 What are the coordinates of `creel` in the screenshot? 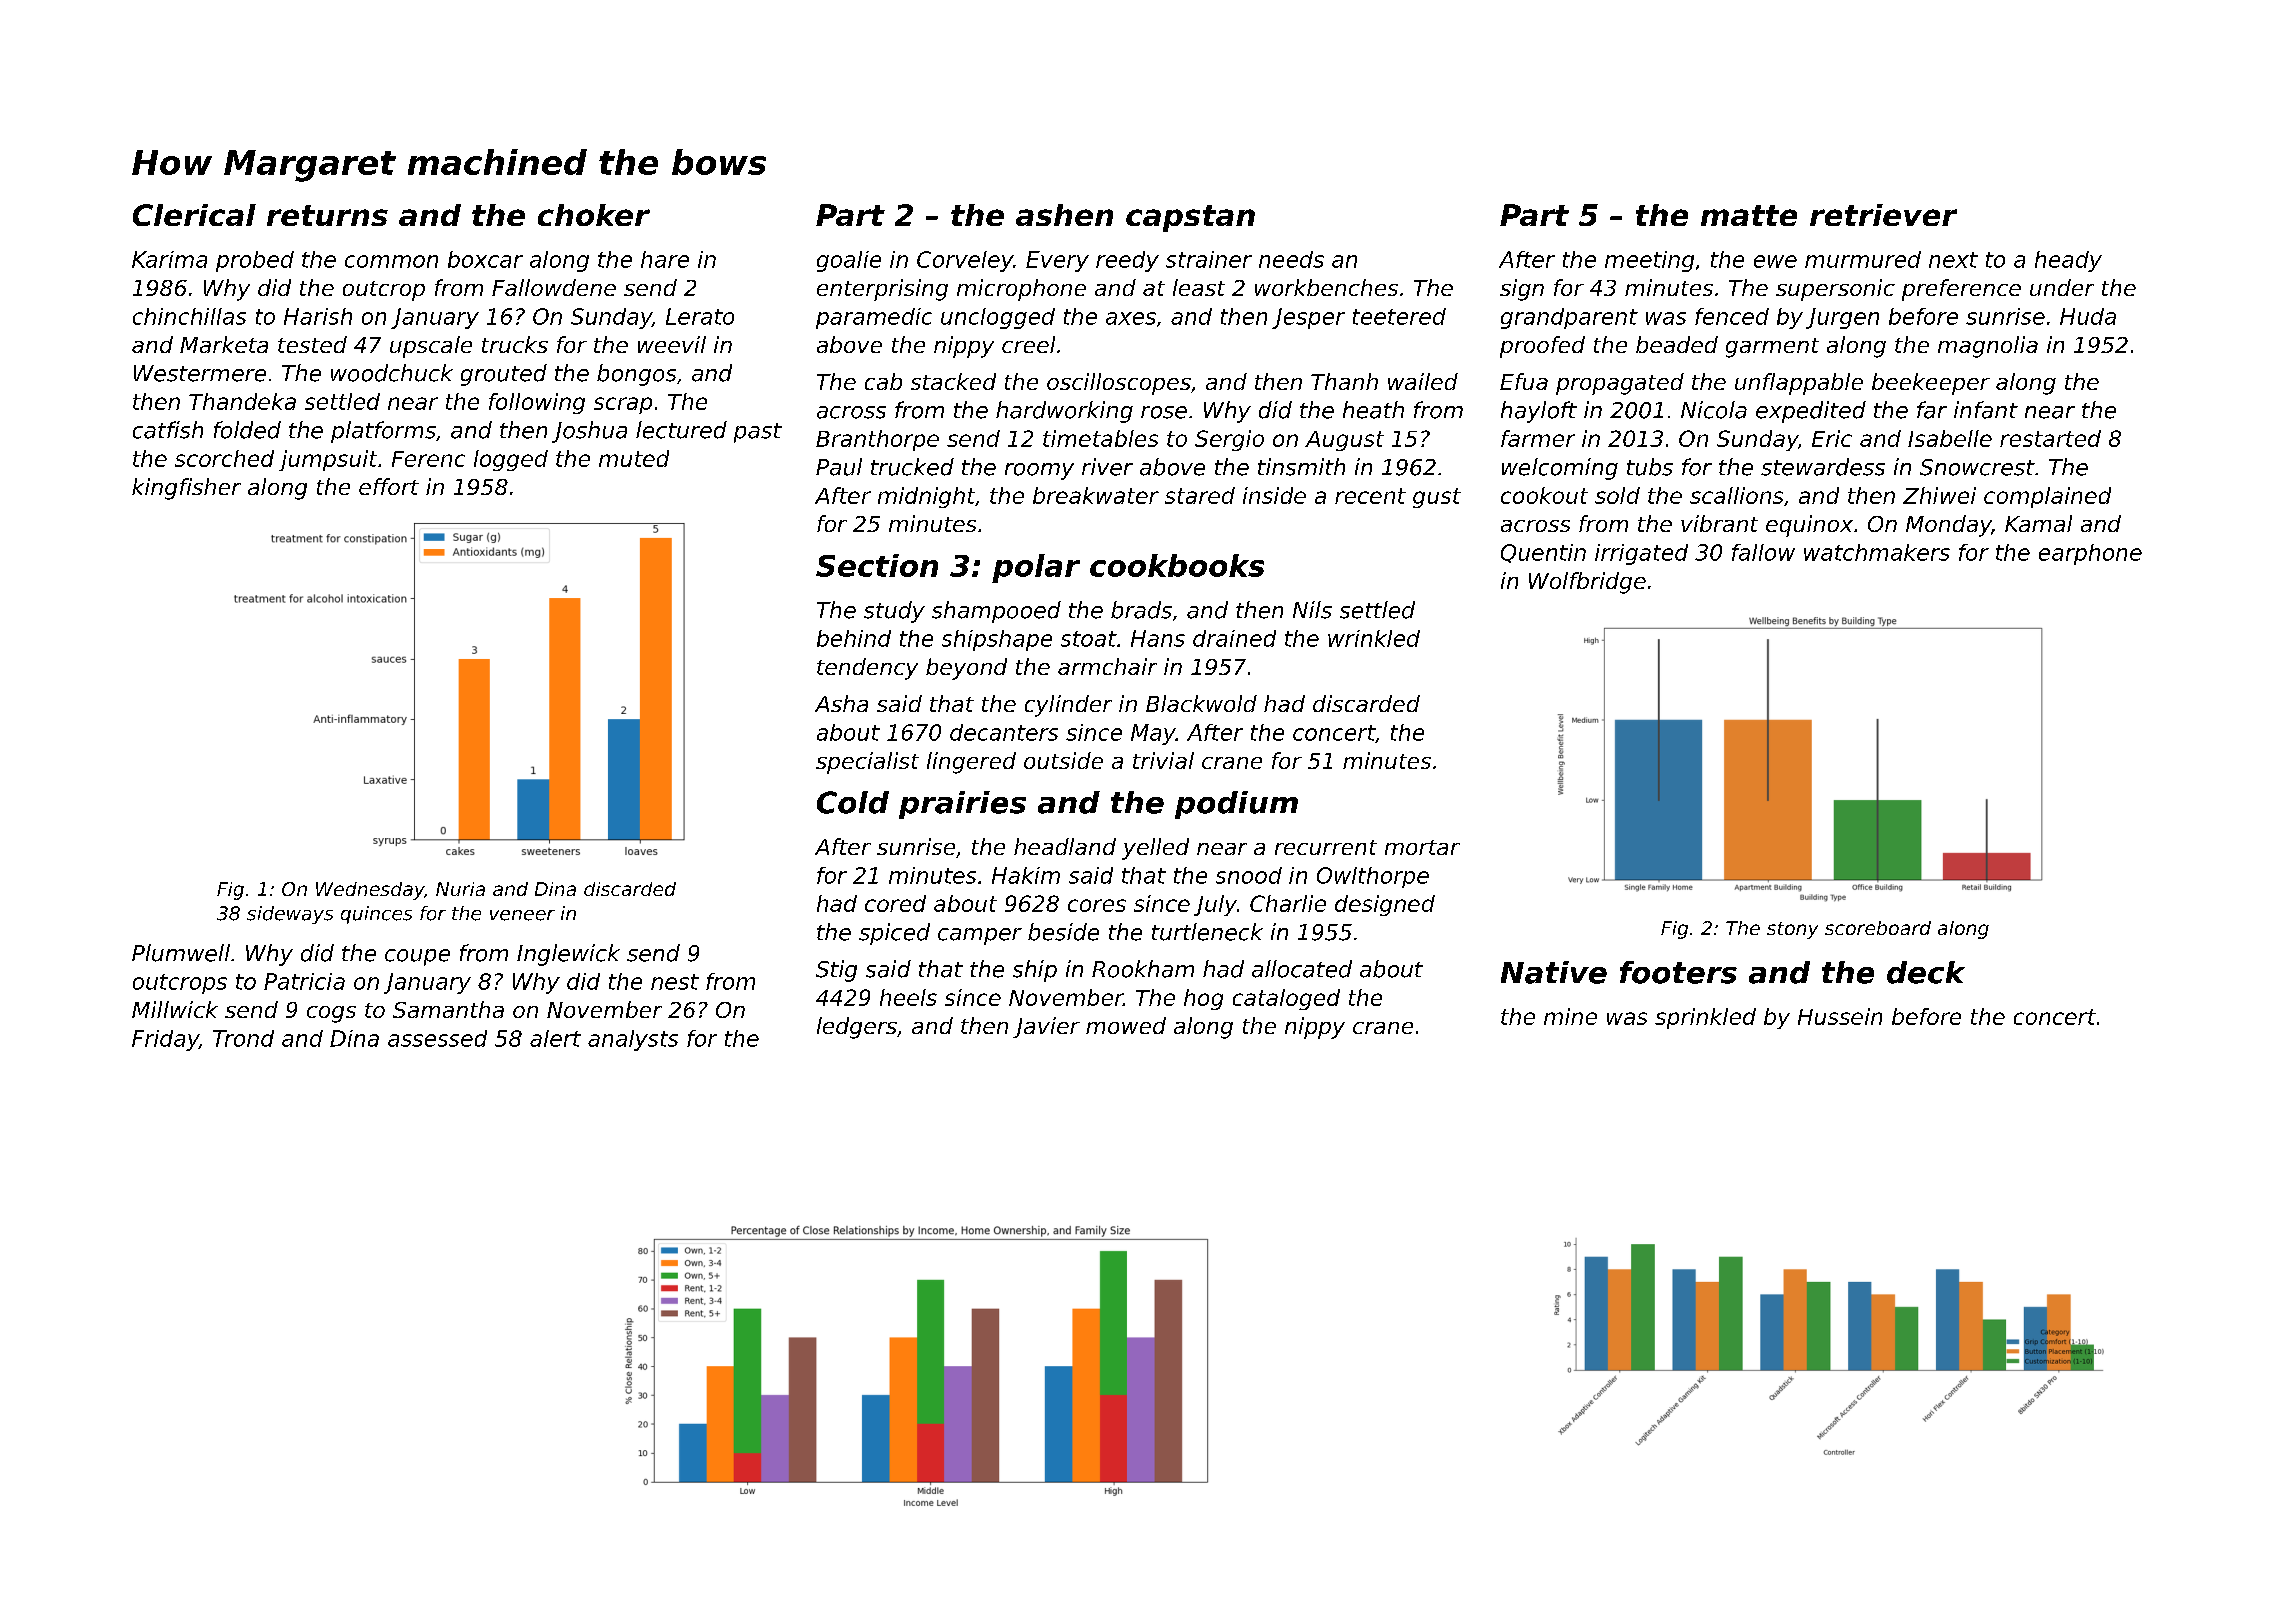 It's located at (1028, 344).
